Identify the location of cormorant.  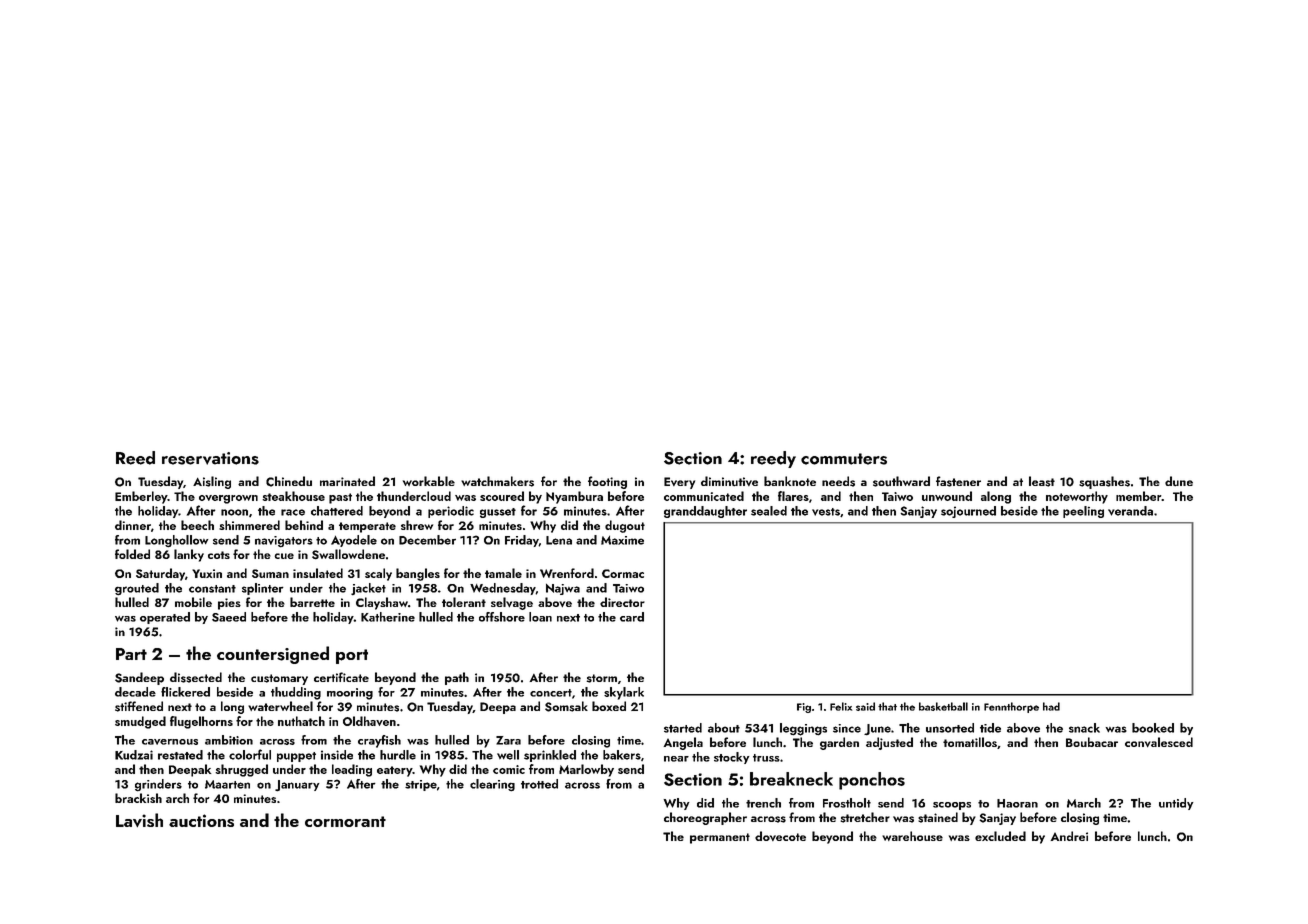
(345, 821).
